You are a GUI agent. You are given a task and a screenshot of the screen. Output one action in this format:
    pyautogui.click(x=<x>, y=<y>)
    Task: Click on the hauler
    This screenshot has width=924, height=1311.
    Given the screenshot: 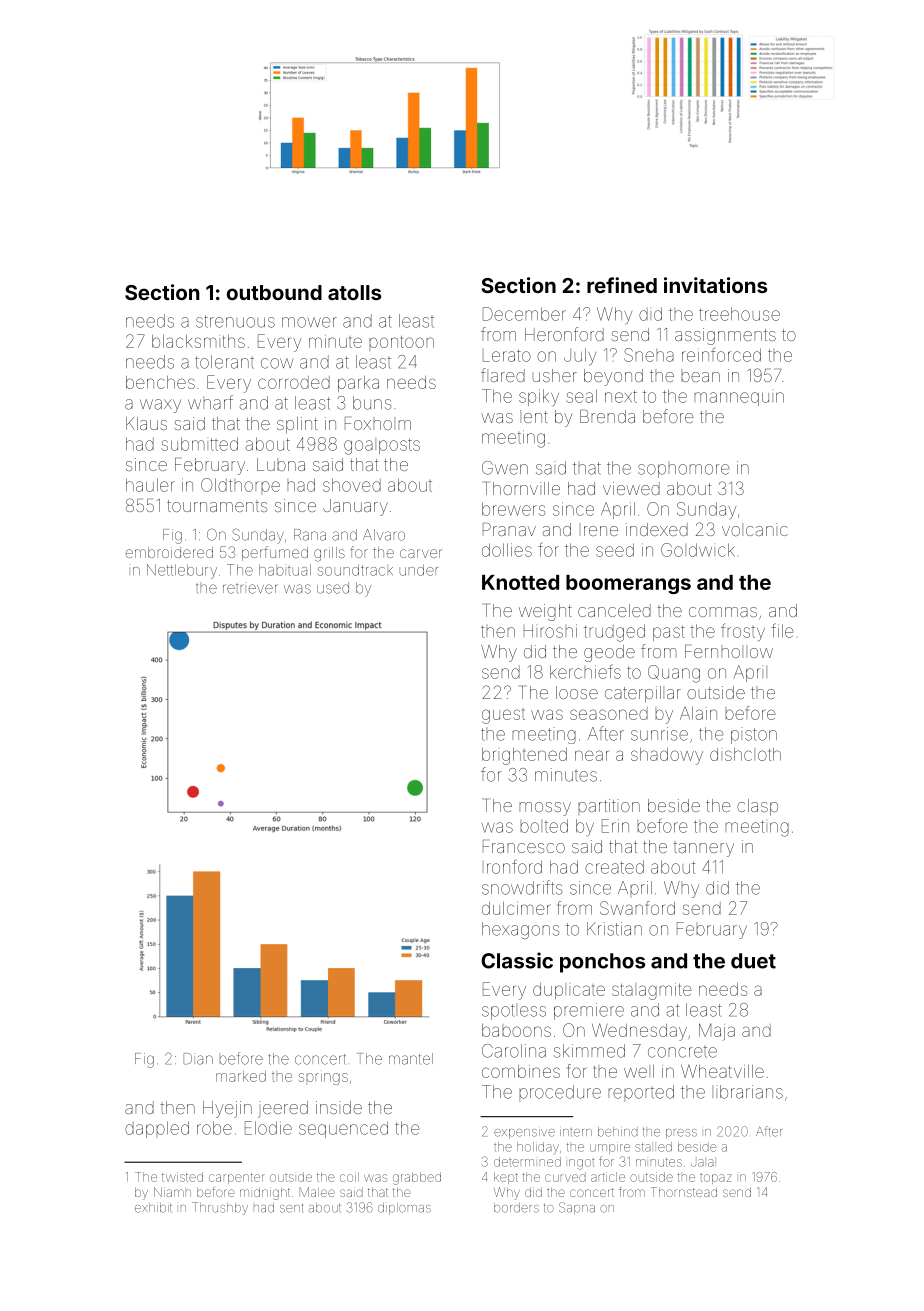 What is the action you would take?
    pyautogui.click(x=150, y=485)
